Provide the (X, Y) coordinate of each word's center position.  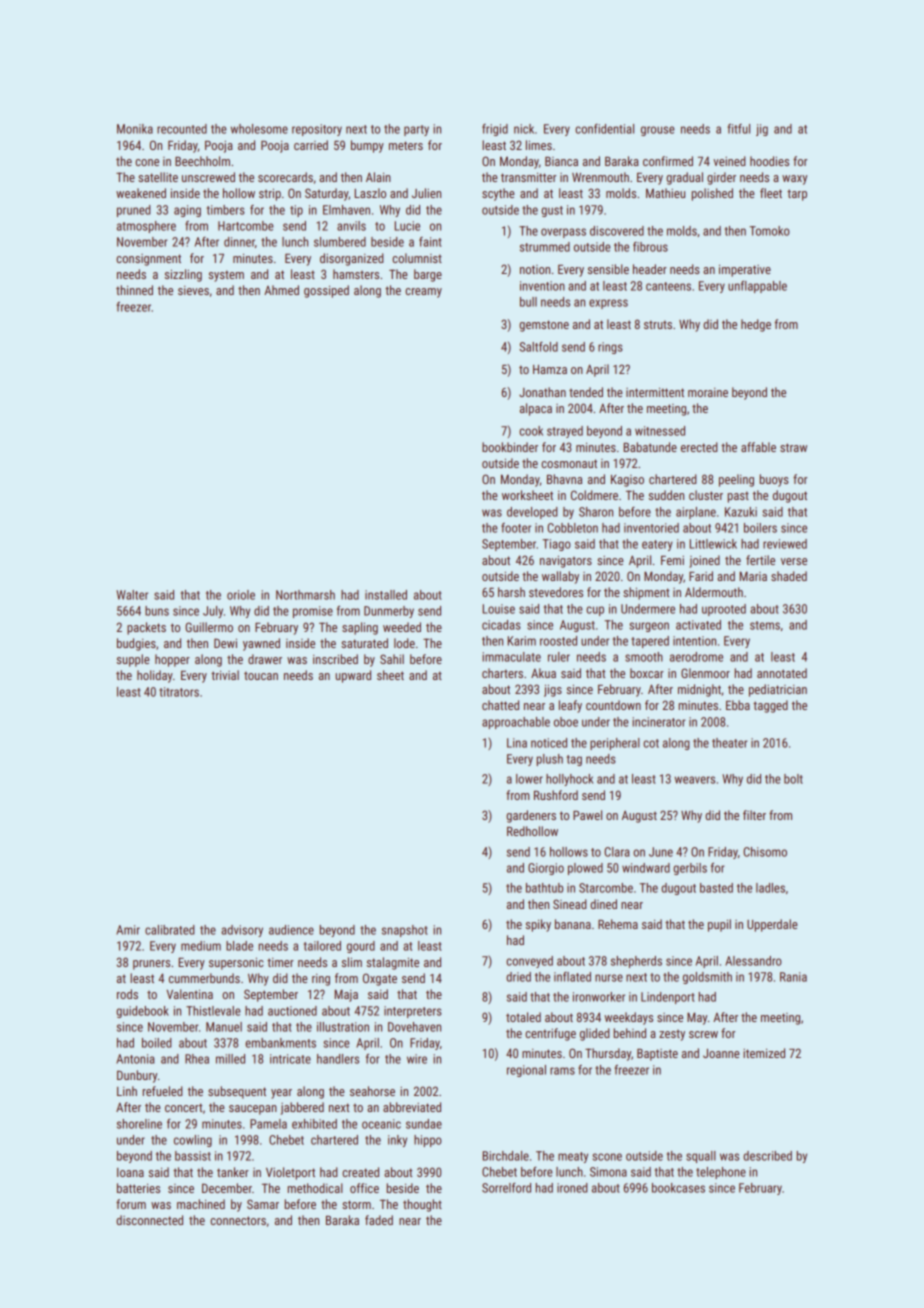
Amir (128, 930)
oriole (241, 595)
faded (379, 1220)
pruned (134, 211)
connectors (238, 1220)
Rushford (556, 795)
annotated (782, 673)
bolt (793, 779)
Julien (426, 193)
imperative (745, 271)
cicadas (501, 625)
